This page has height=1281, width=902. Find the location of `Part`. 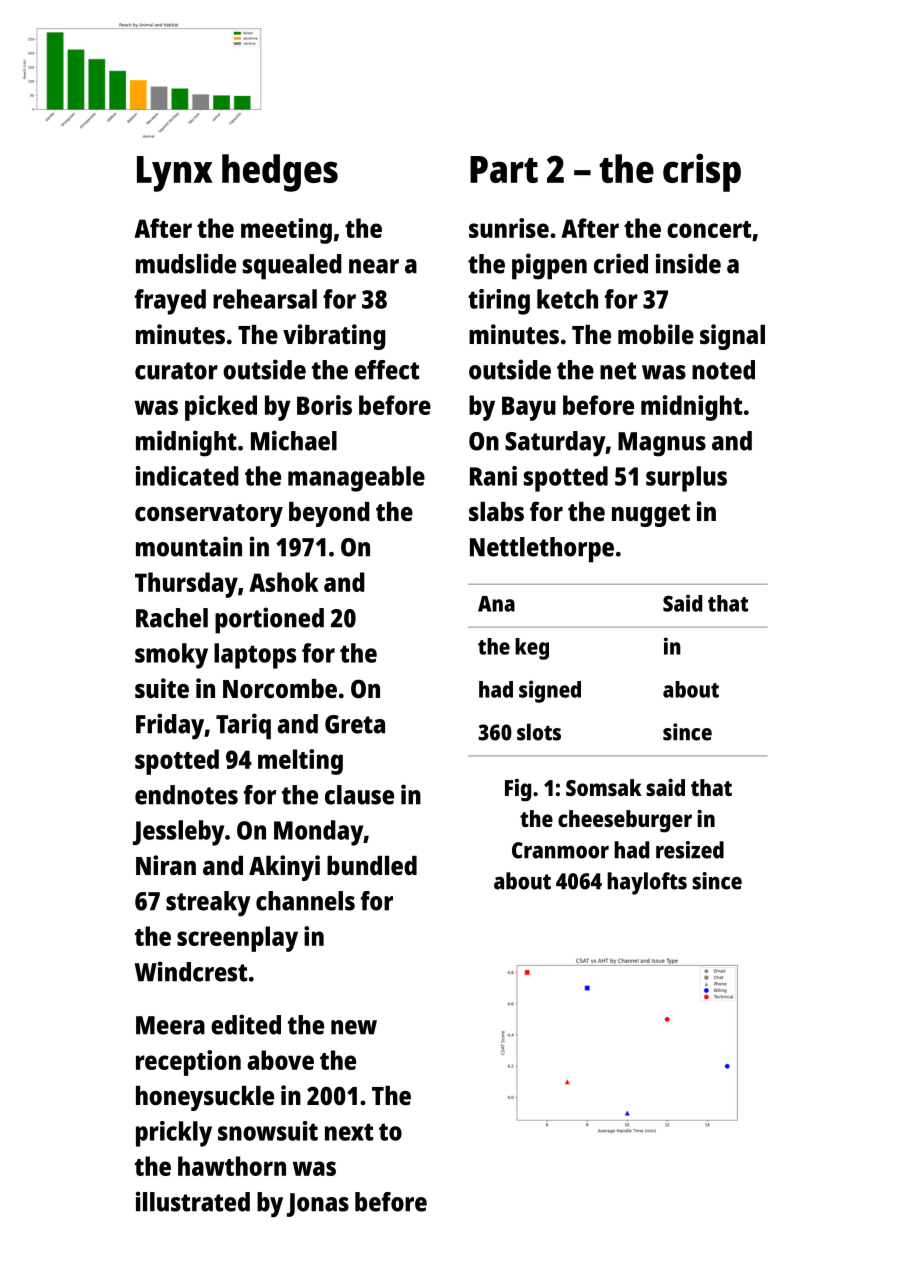

Part is located at coordinates (504, 169).
